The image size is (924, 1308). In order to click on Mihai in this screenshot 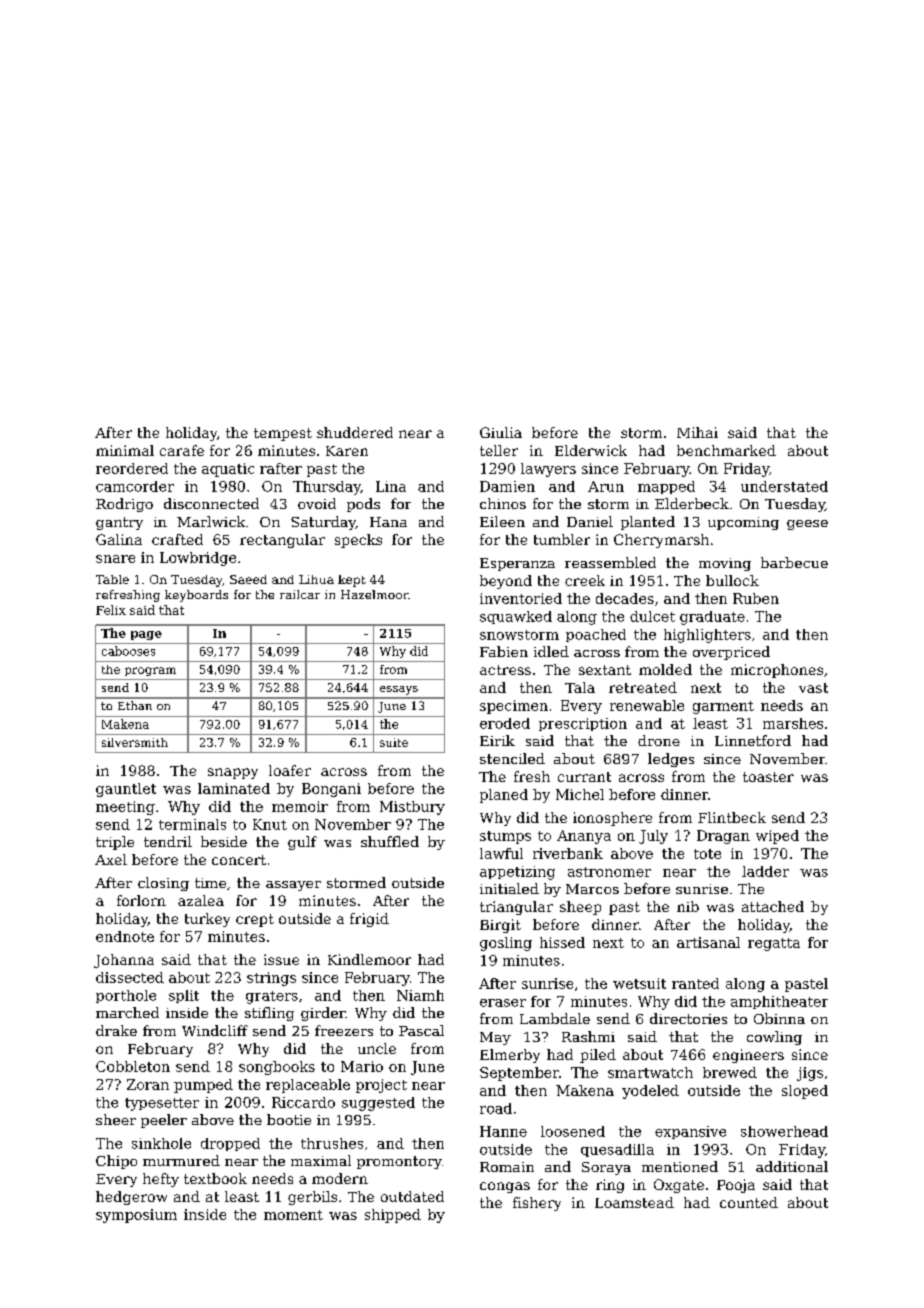, I will do `click(697, 432)`.
